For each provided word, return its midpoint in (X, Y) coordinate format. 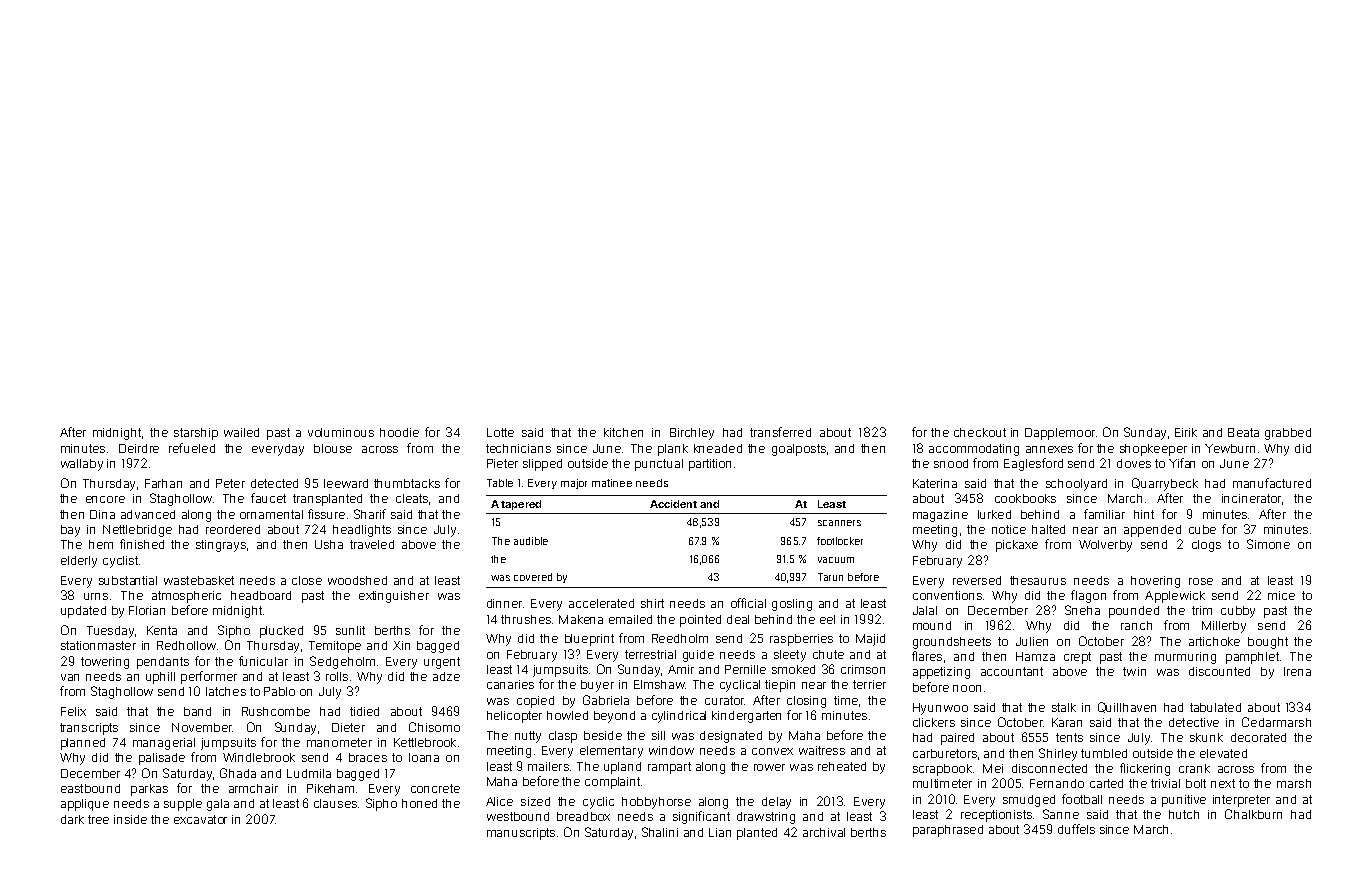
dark (72, 819)
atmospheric (186, 597)
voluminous (341, 432)
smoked (793, 669)
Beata (1243, 432)
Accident (673, 504)
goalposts (799, 450)
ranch (1136, 625)
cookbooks (1025, 498)
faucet (268, 498)
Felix (73, 711)
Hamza (1035, 656)
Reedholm (680, 638)
